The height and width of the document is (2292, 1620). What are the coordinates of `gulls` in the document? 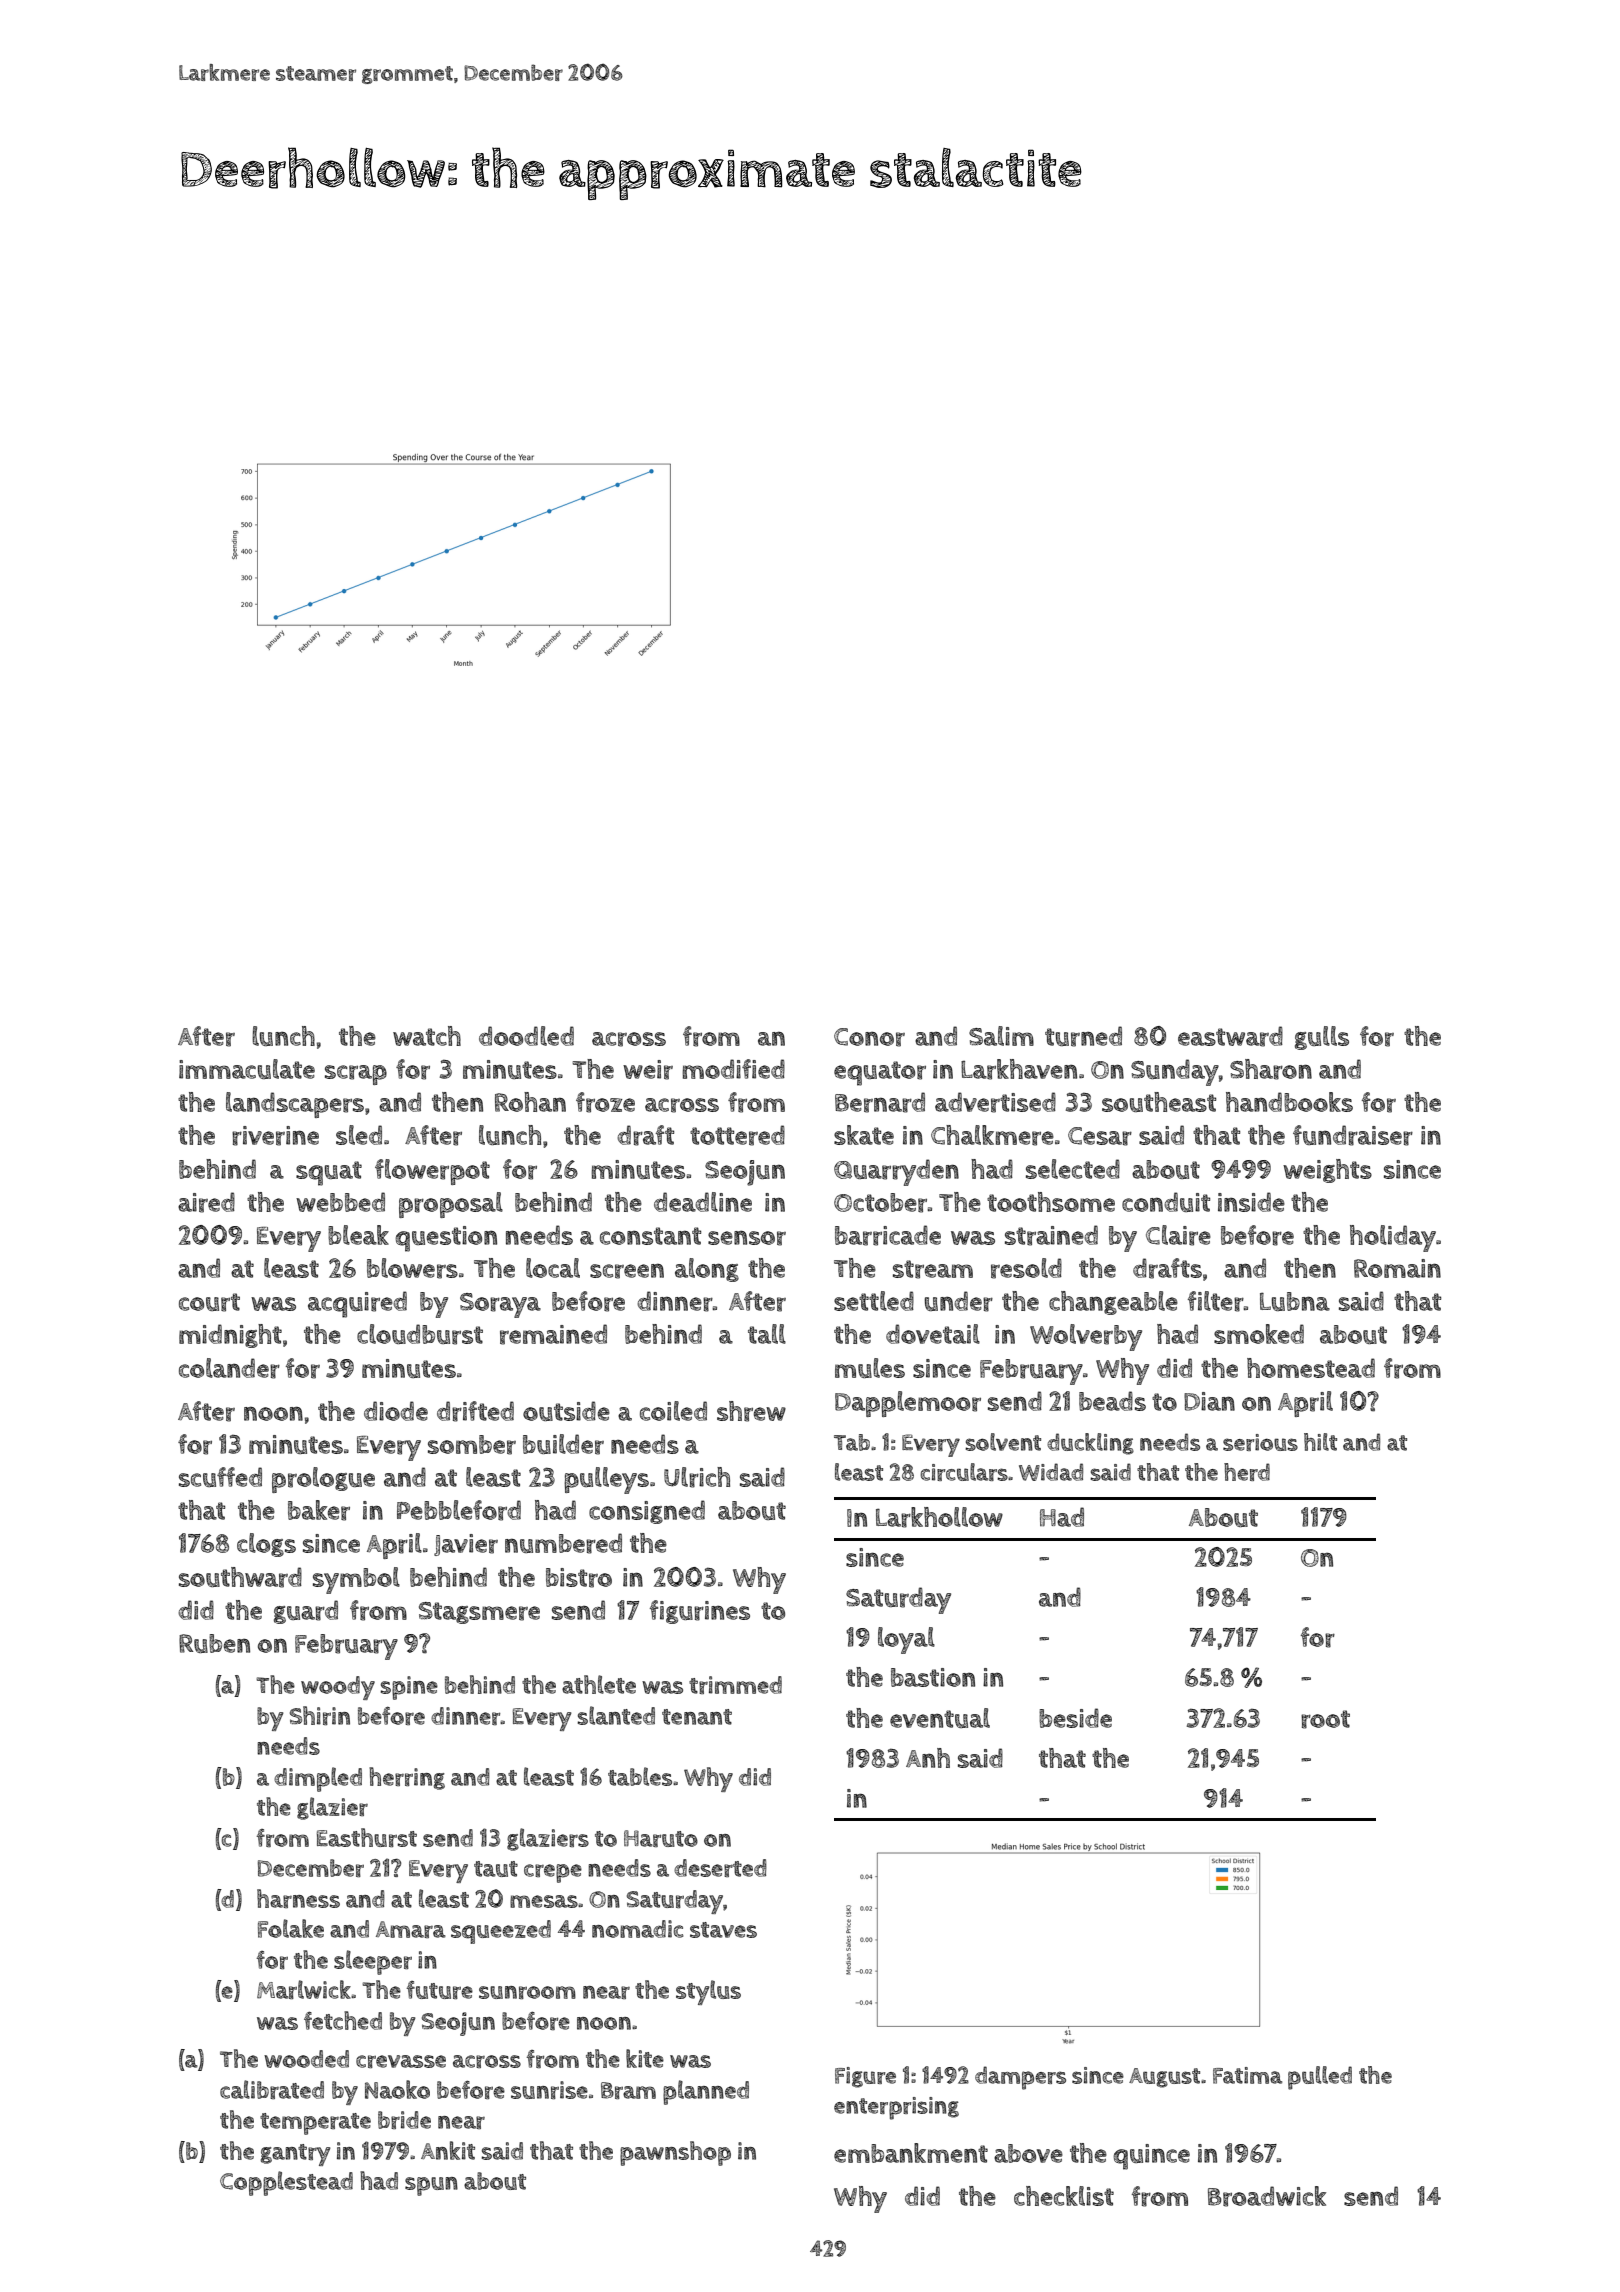 It's located at (1322, 1038).
